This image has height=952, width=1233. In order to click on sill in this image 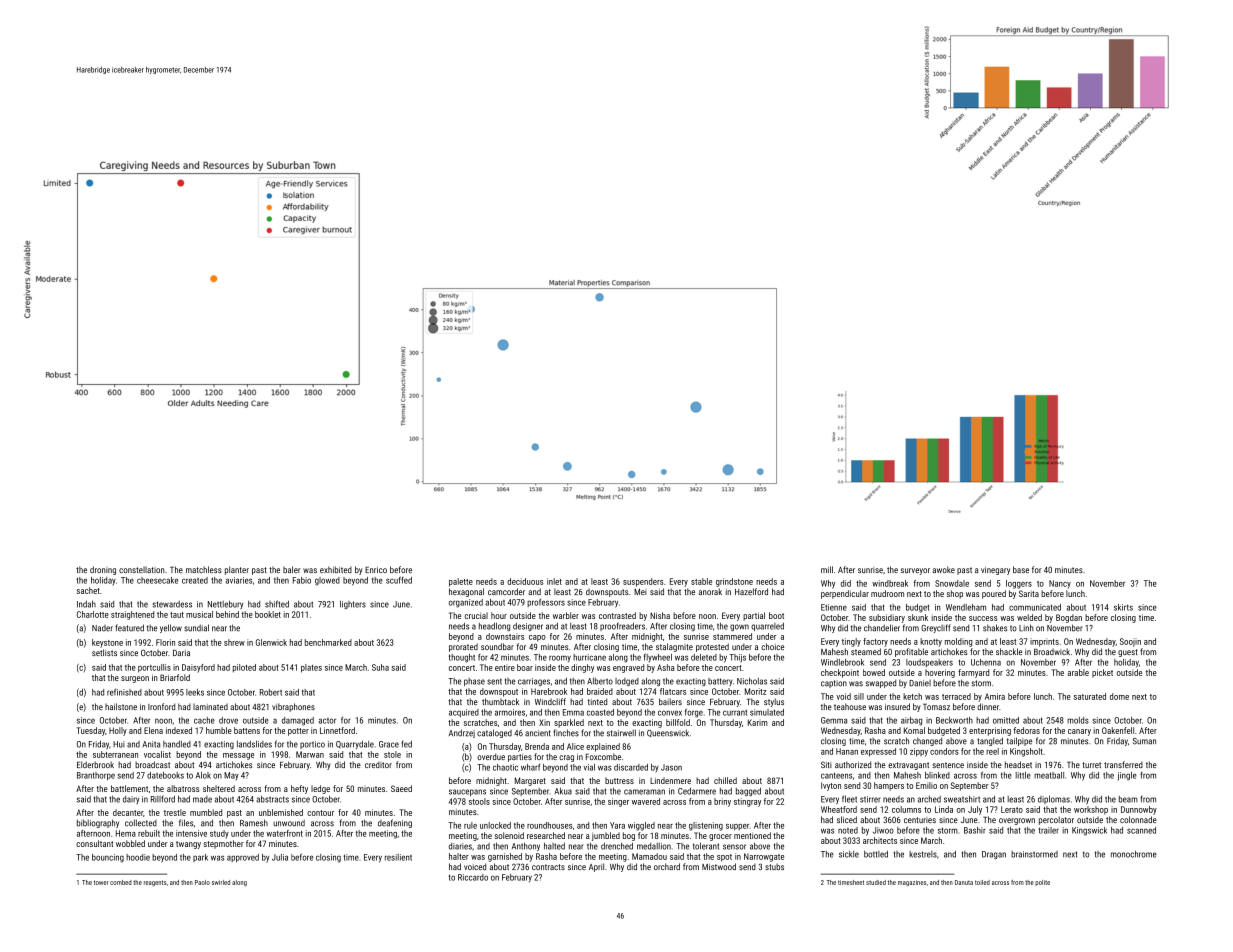, I will do `click(859, 696)`.
